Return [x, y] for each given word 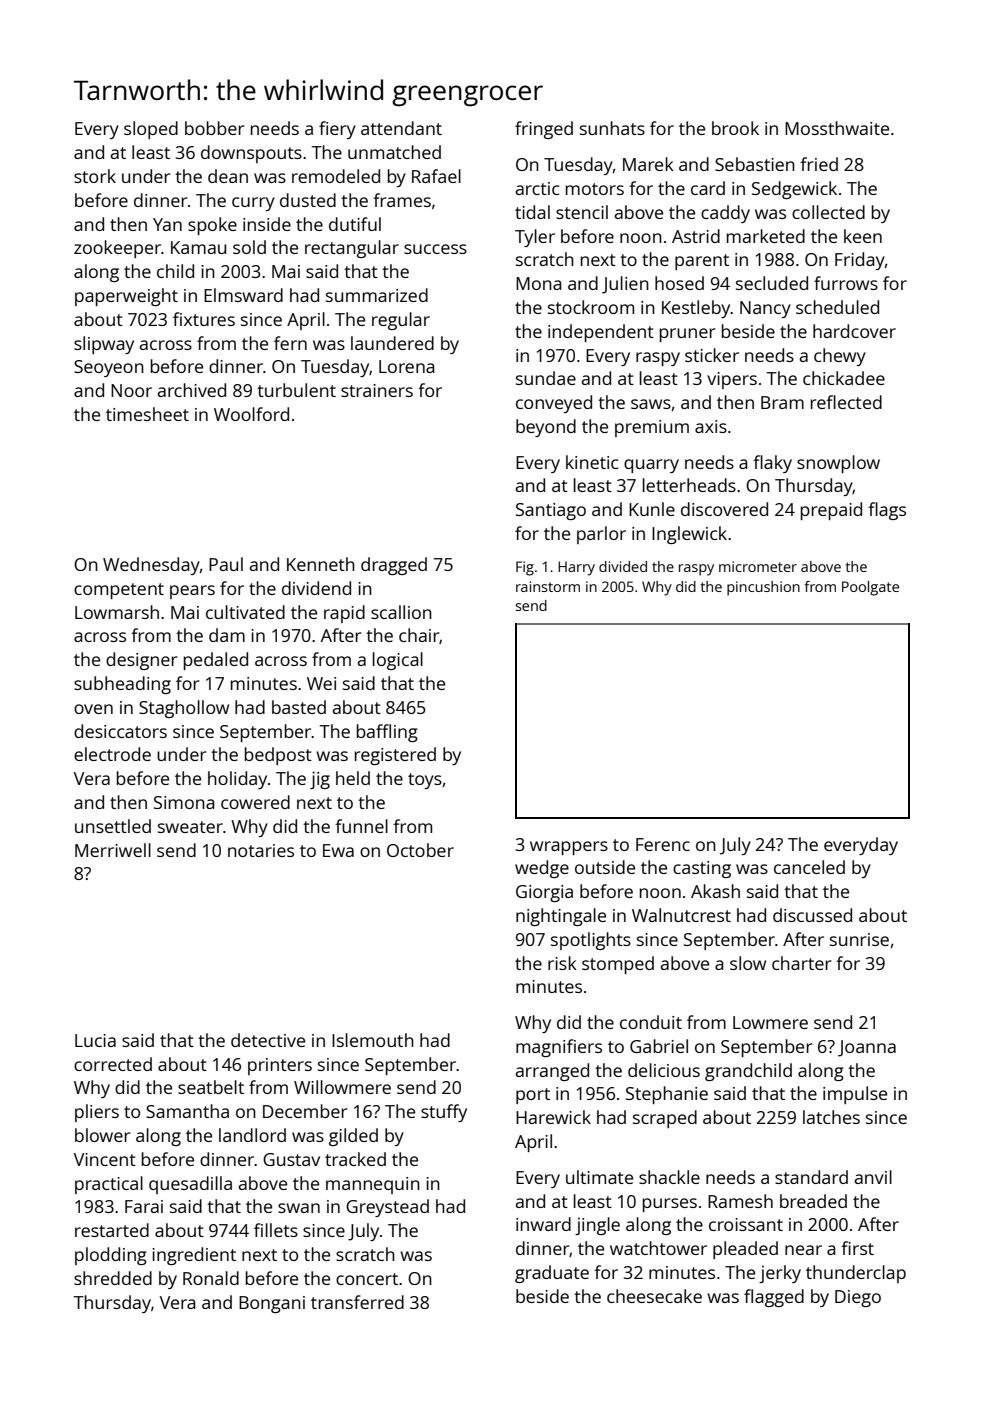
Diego [858, 1298]
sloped [151, 130]
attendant [401, 128]
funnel [361, 826]
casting [702, 869]
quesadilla [190, 1185]
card [708, 188]
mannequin [373, 1185]
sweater [190, 827]
